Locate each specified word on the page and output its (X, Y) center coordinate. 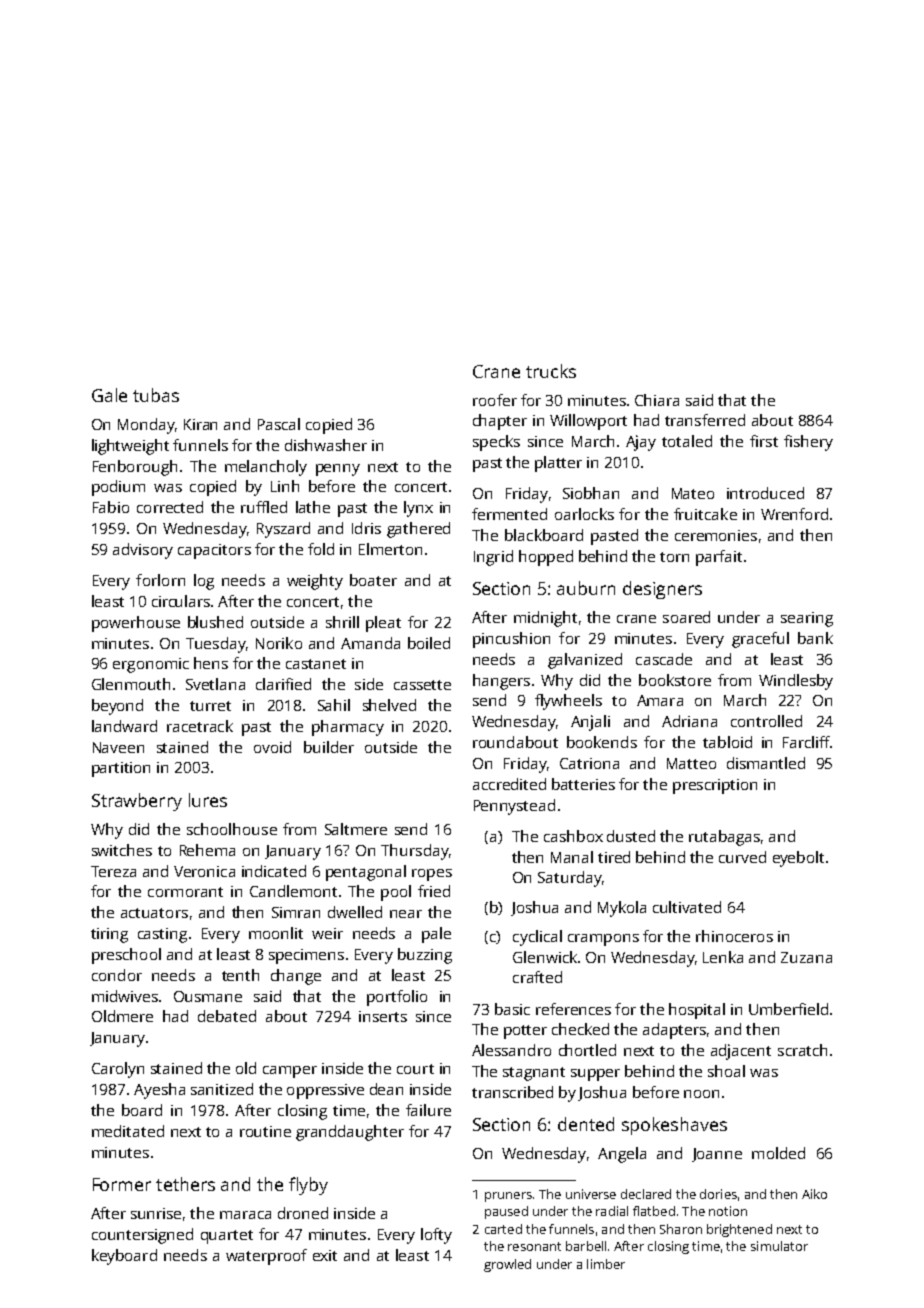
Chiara (657, 400)
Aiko (814, 1194)
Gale (109, 395)
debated (227, 1016)
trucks (551, 371)
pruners (508, 1197)
